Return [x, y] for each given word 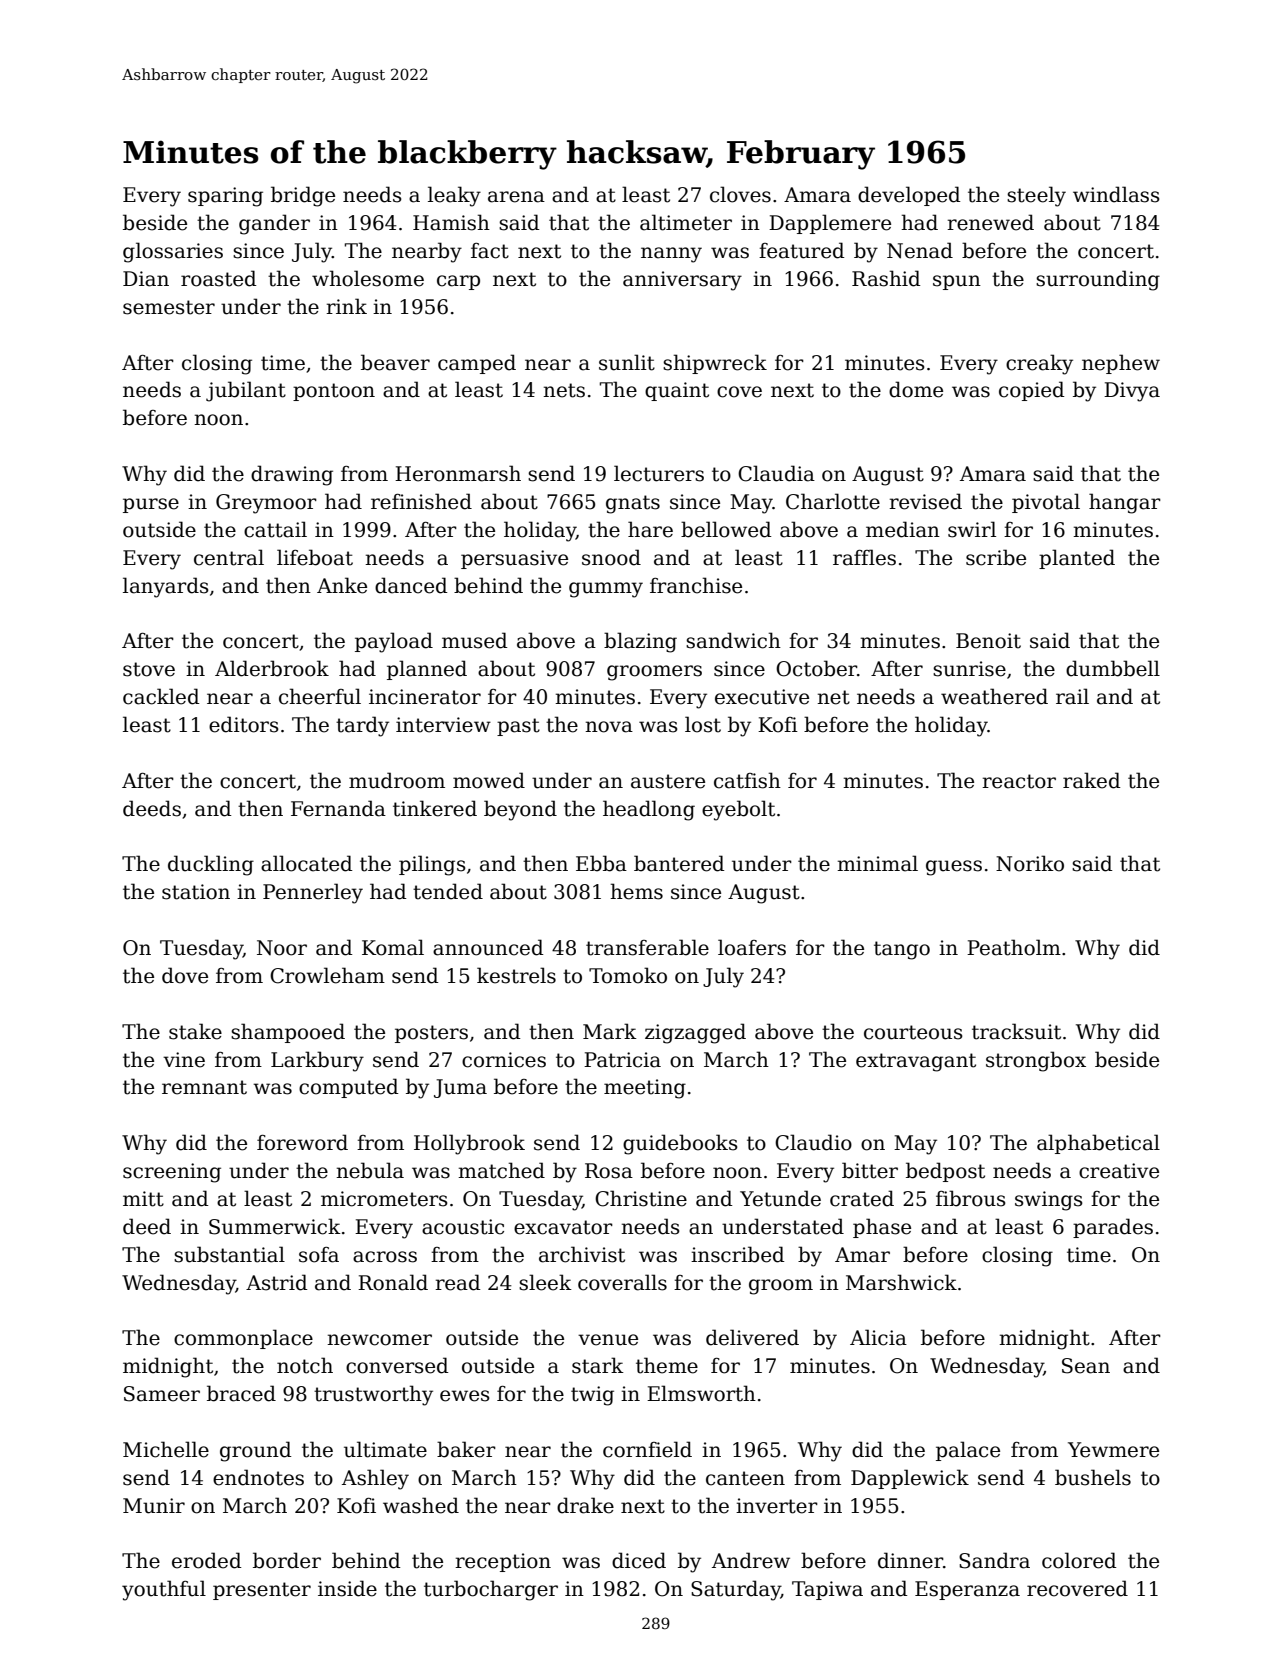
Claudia [776, 473]
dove [185, 975]
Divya [1132, 392]
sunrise [969, 669]
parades [1113, 1228]
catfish [747, 780]
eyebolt [738, 810]
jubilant [246, 391]
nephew [1121, 364]
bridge [303, 196]
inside [347, 1588]
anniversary [682, 281]
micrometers [384, 1199]
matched [501, 1170]
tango [902, 950]
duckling [211, 865]
